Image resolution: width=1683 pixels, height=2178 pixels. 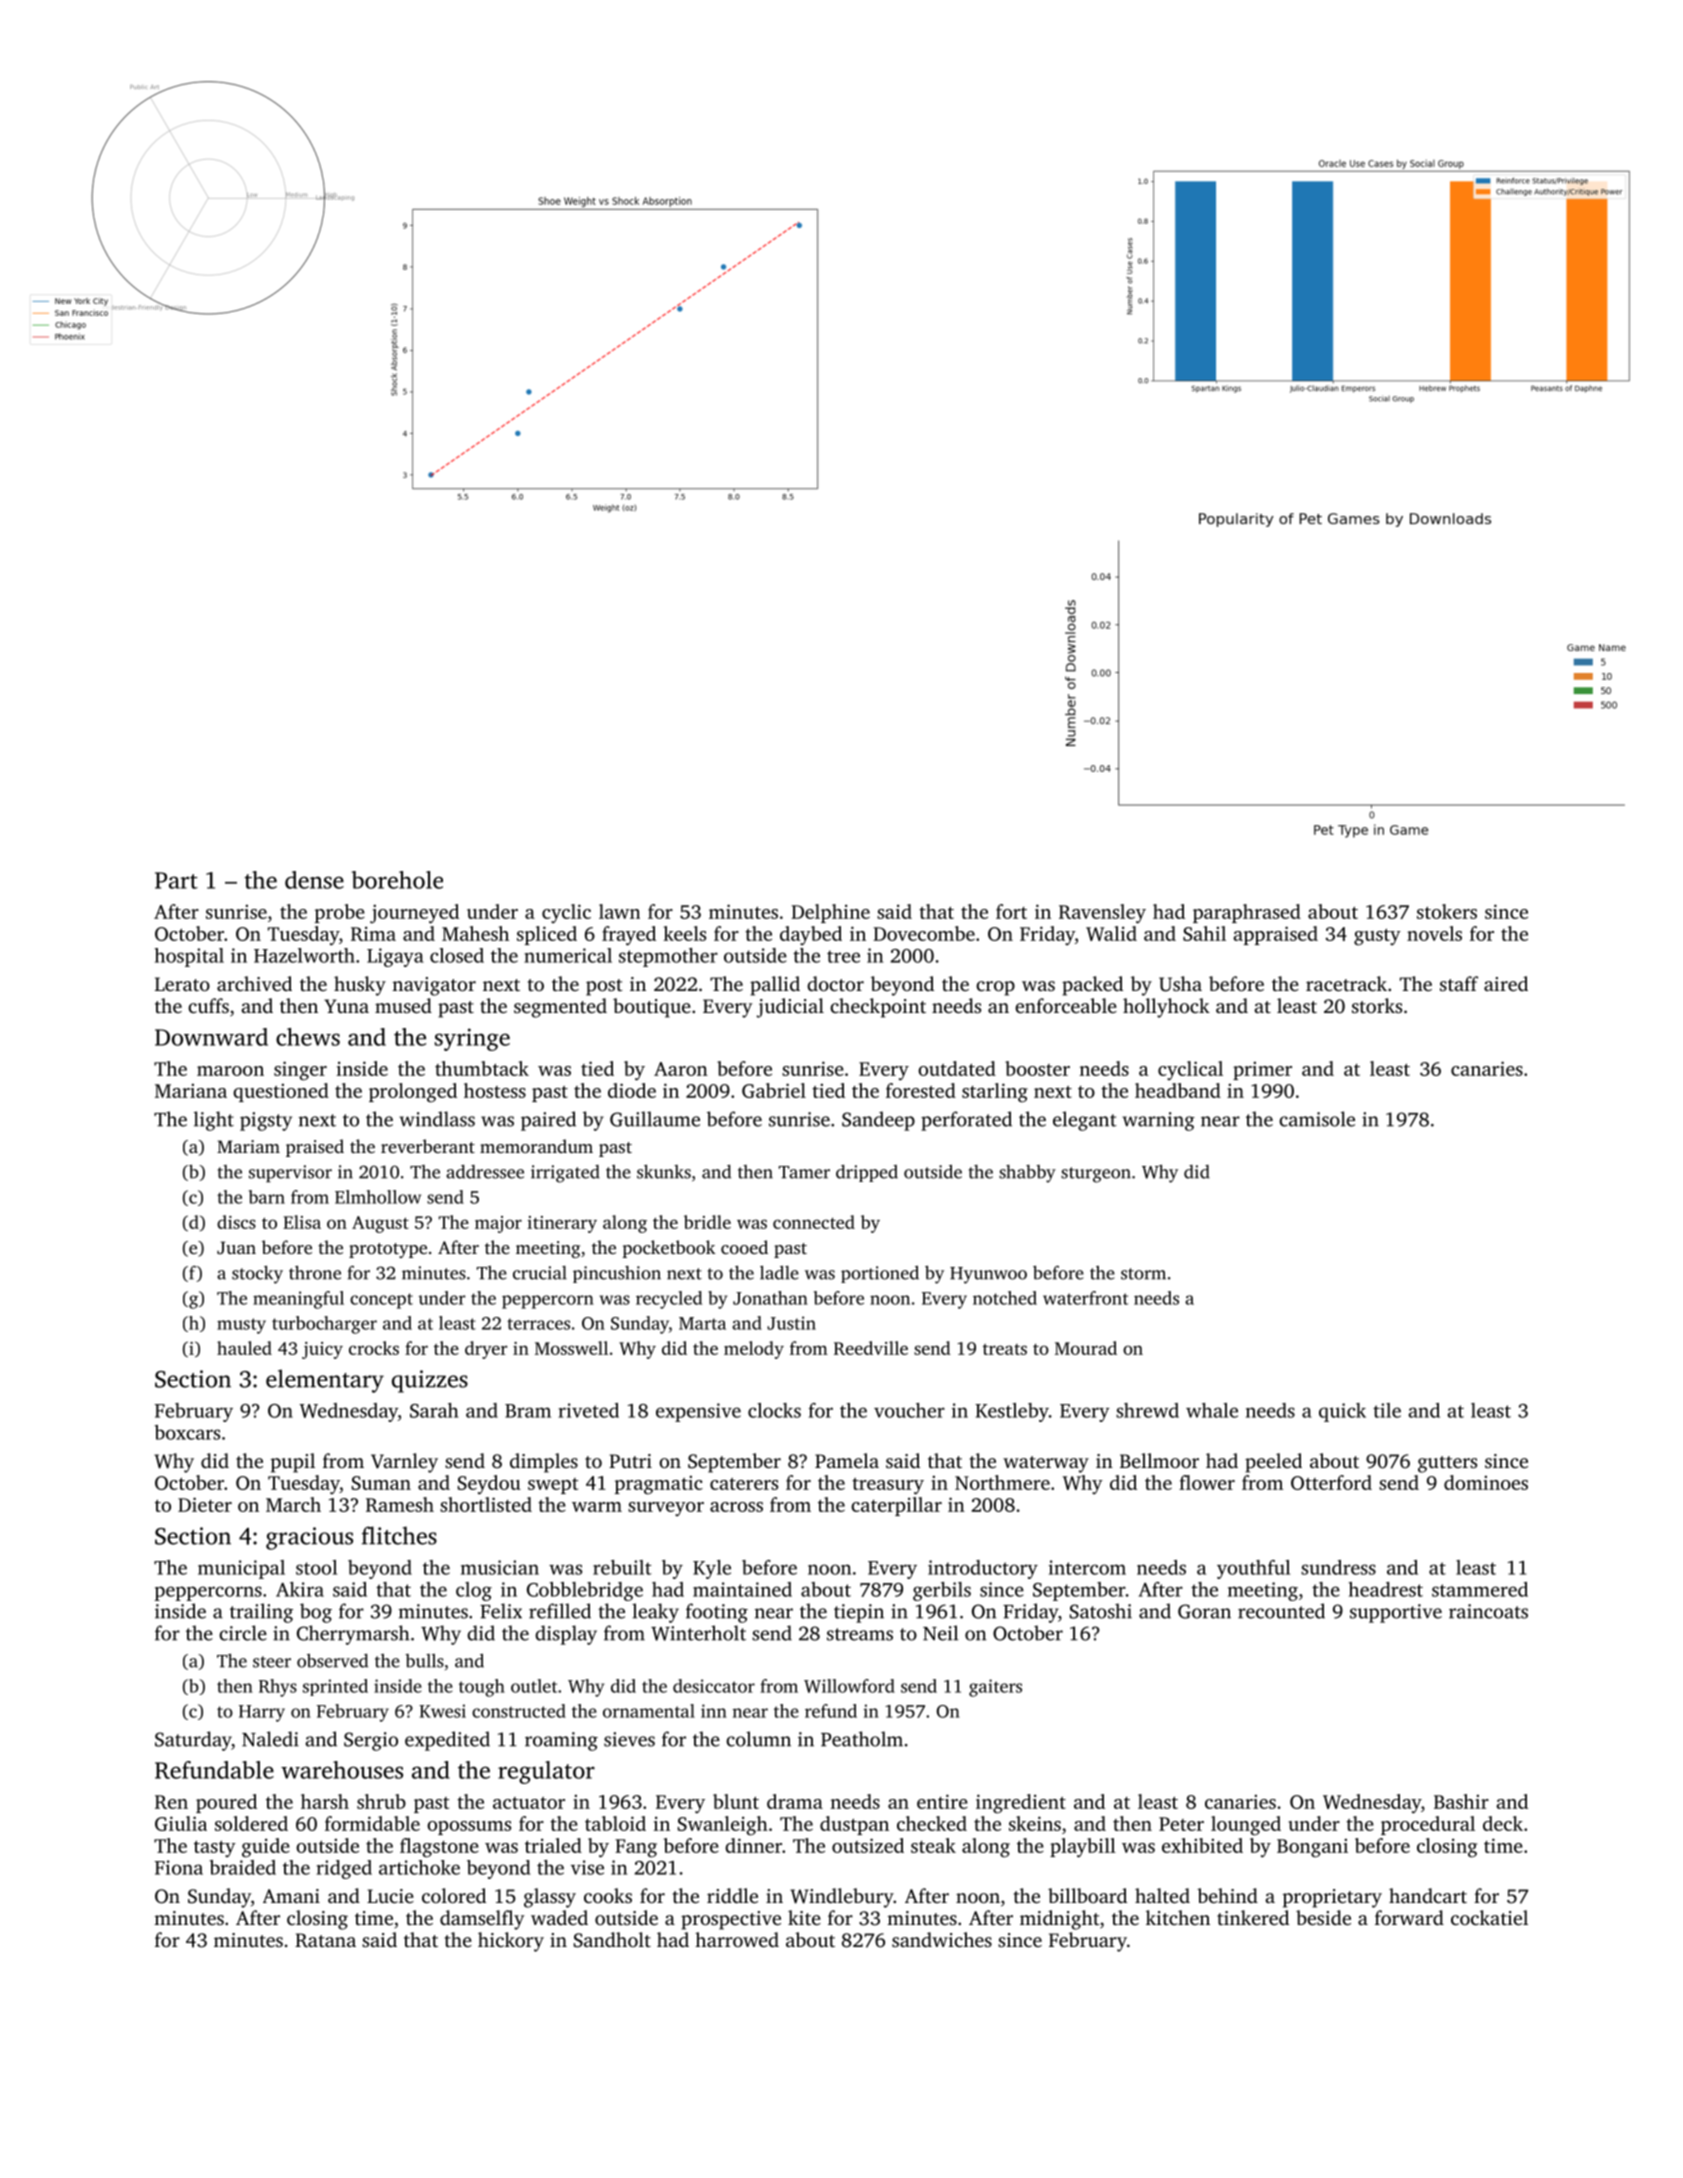 What do you see at coordinates (612, 1940) in the screenshot?
I see `Sandholt` at bounding box center [612, 1940].
